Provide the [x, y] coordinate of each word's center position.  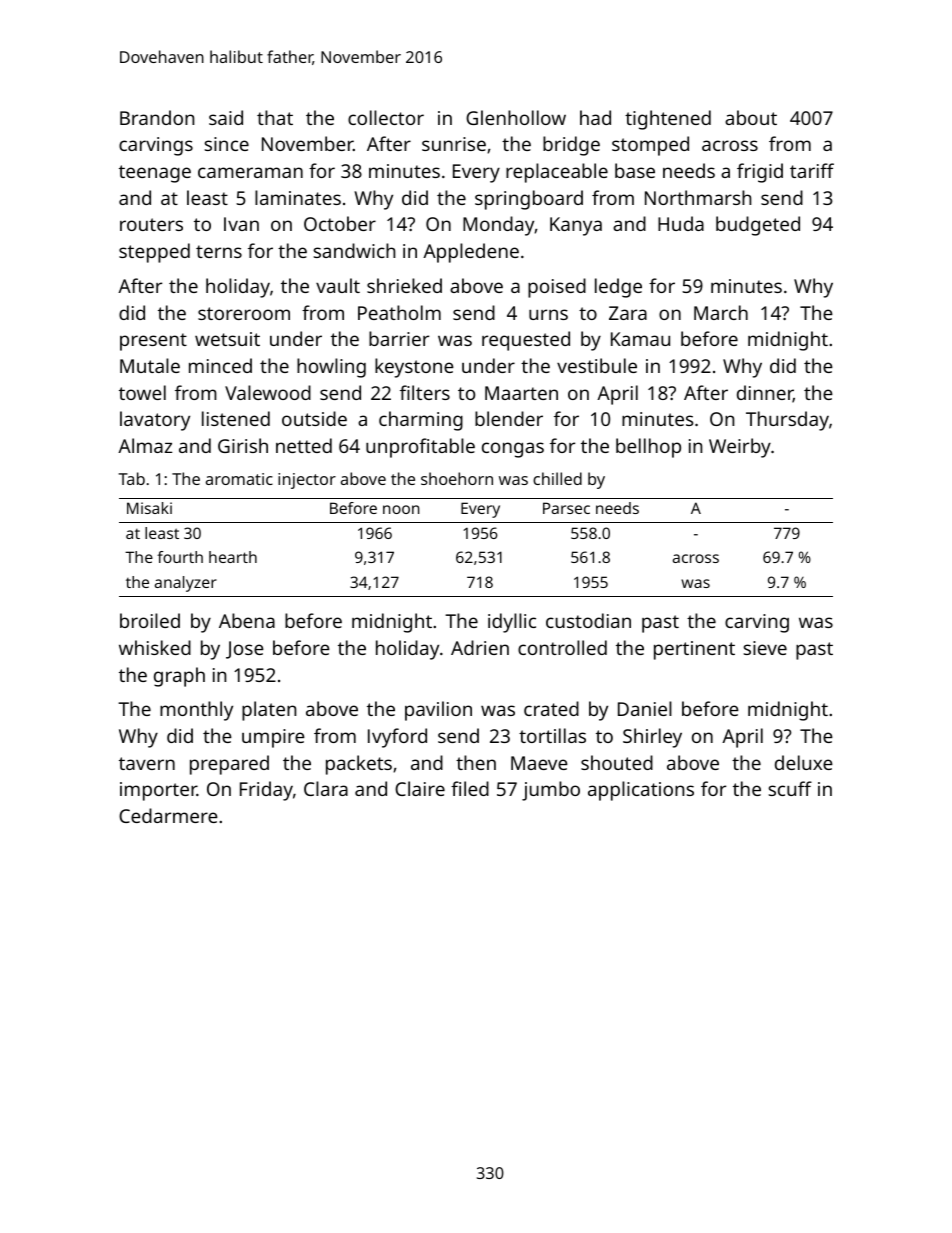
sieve [765, 648]
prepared [229, 765]
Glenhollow [516, 117]
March [721, 312]
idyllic [512, 623]
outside [314, 418]
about [751, 117]
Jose [245, 650]
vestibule [597, 365]
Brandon [157, 117]
